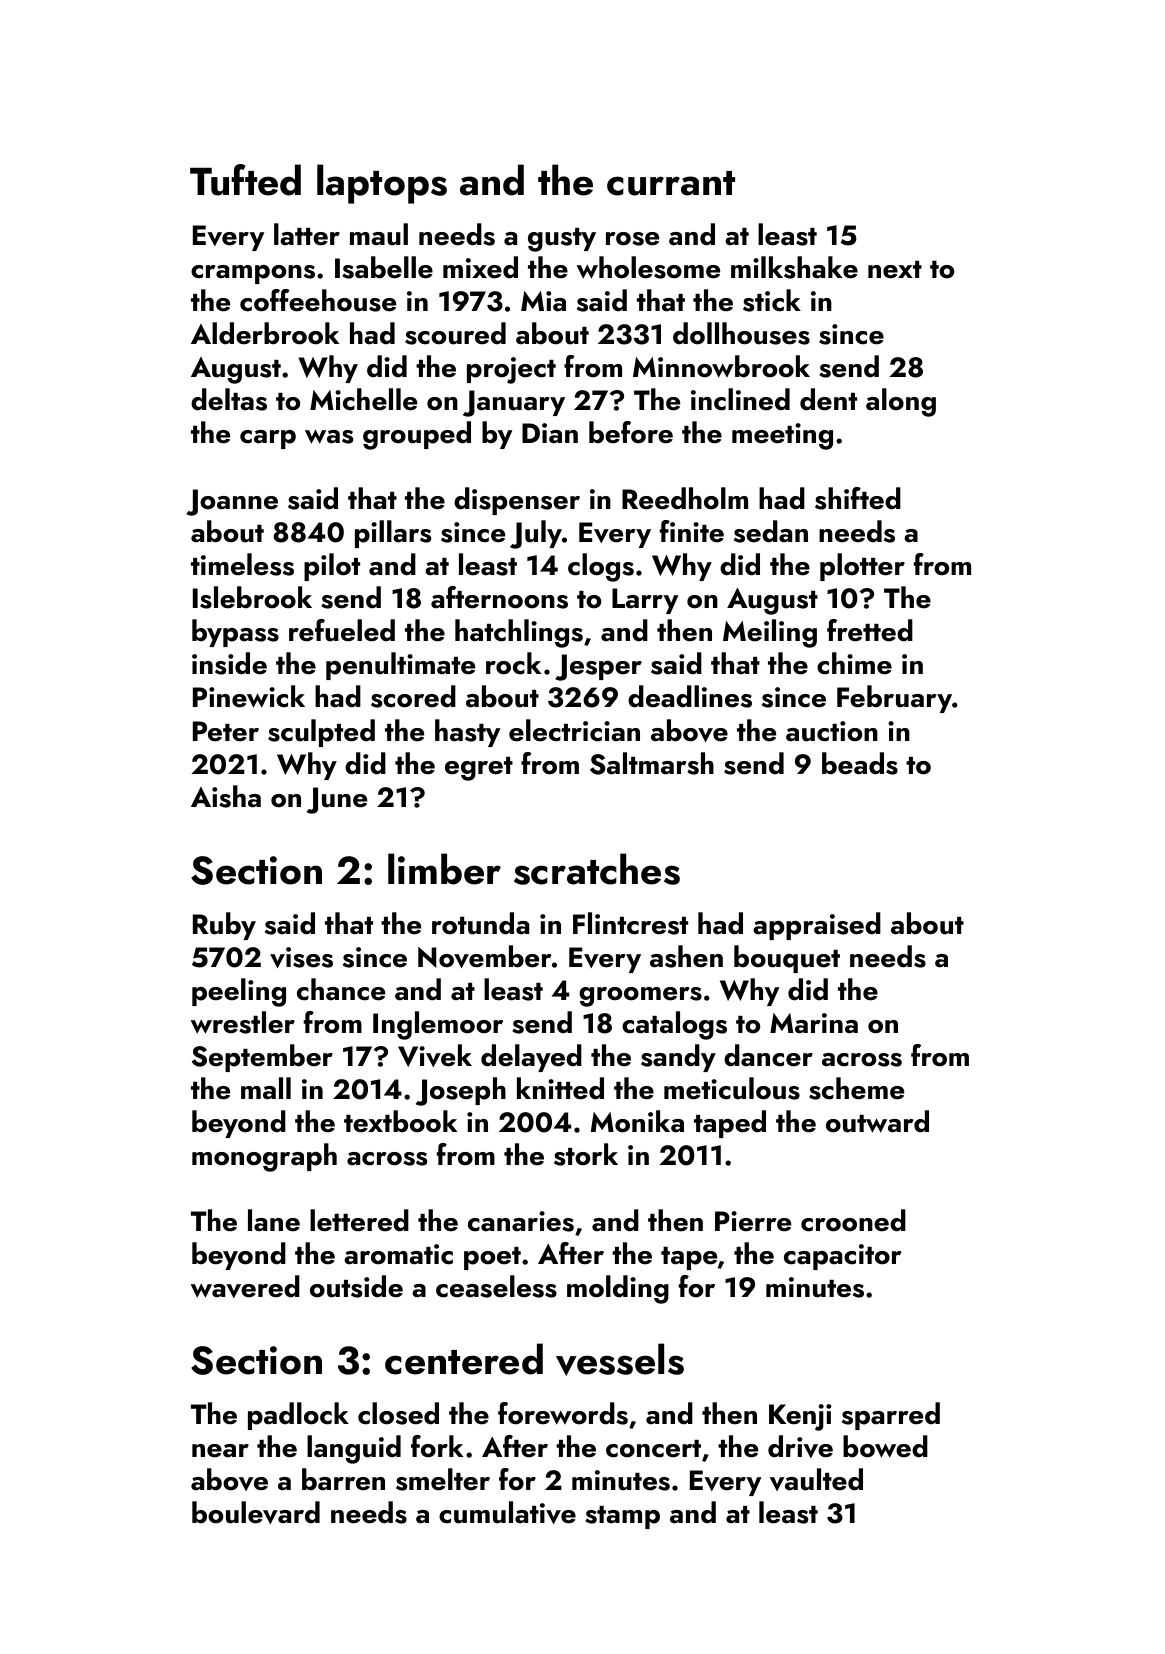  I want to click on clogs, so click(601, 567).
